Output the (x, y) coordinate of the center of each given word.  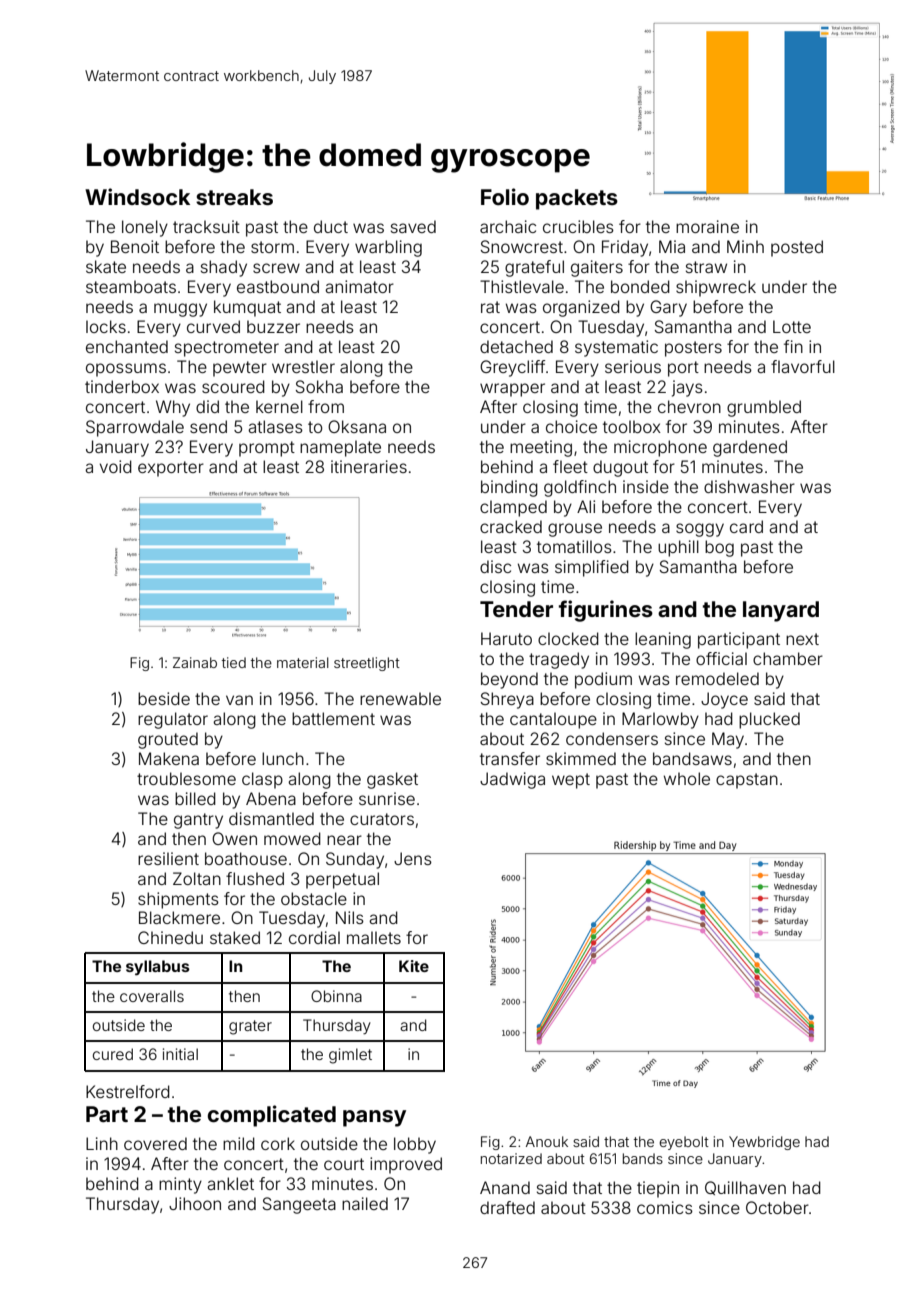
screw (276, 268)
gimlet (350, 1056)
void (116, 466)
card (746, 526)
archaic (508, 226)
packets (577, 199)
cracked (511, 526)
